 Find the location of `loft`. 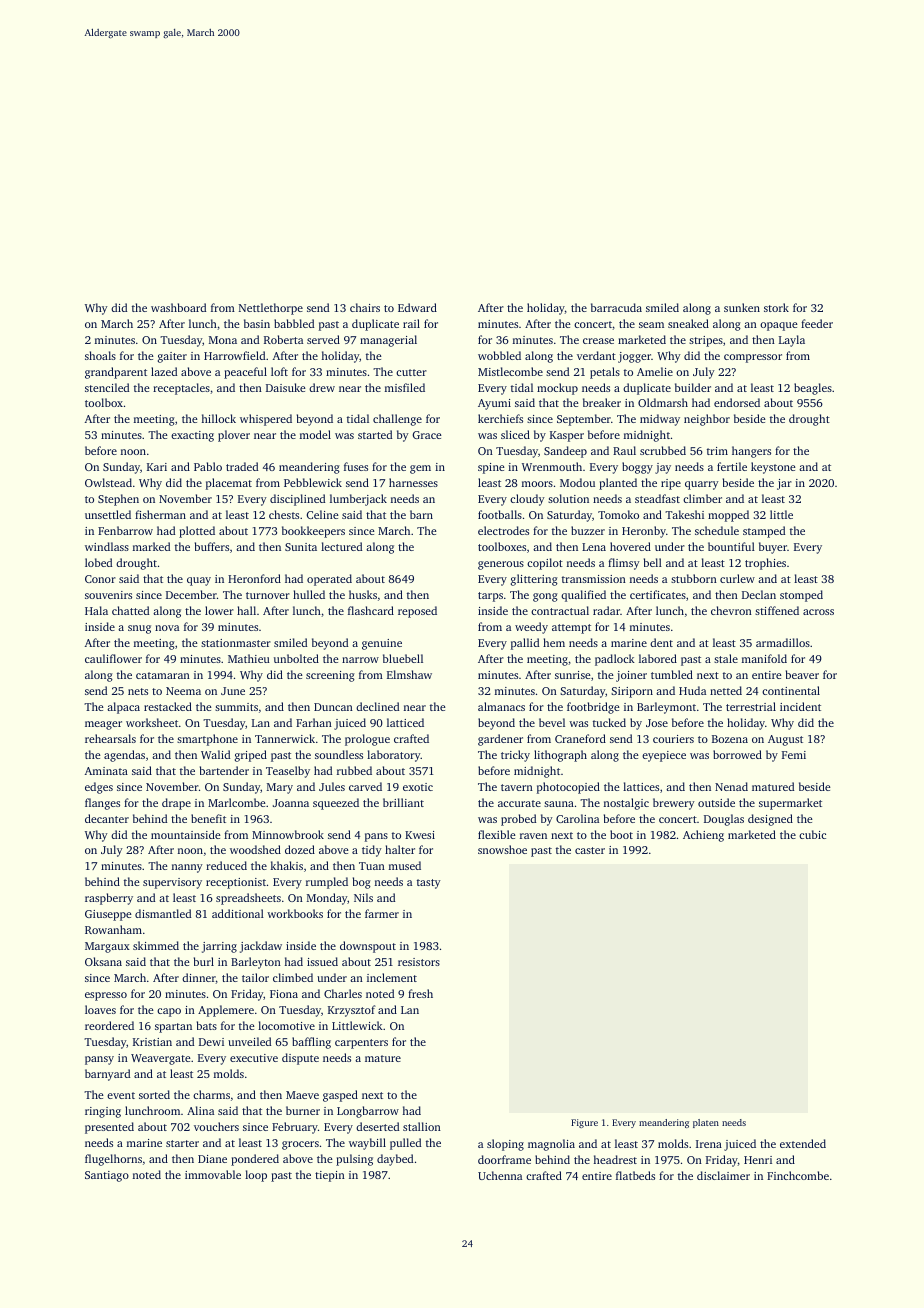

loft is located at coordinates (279, 371).
